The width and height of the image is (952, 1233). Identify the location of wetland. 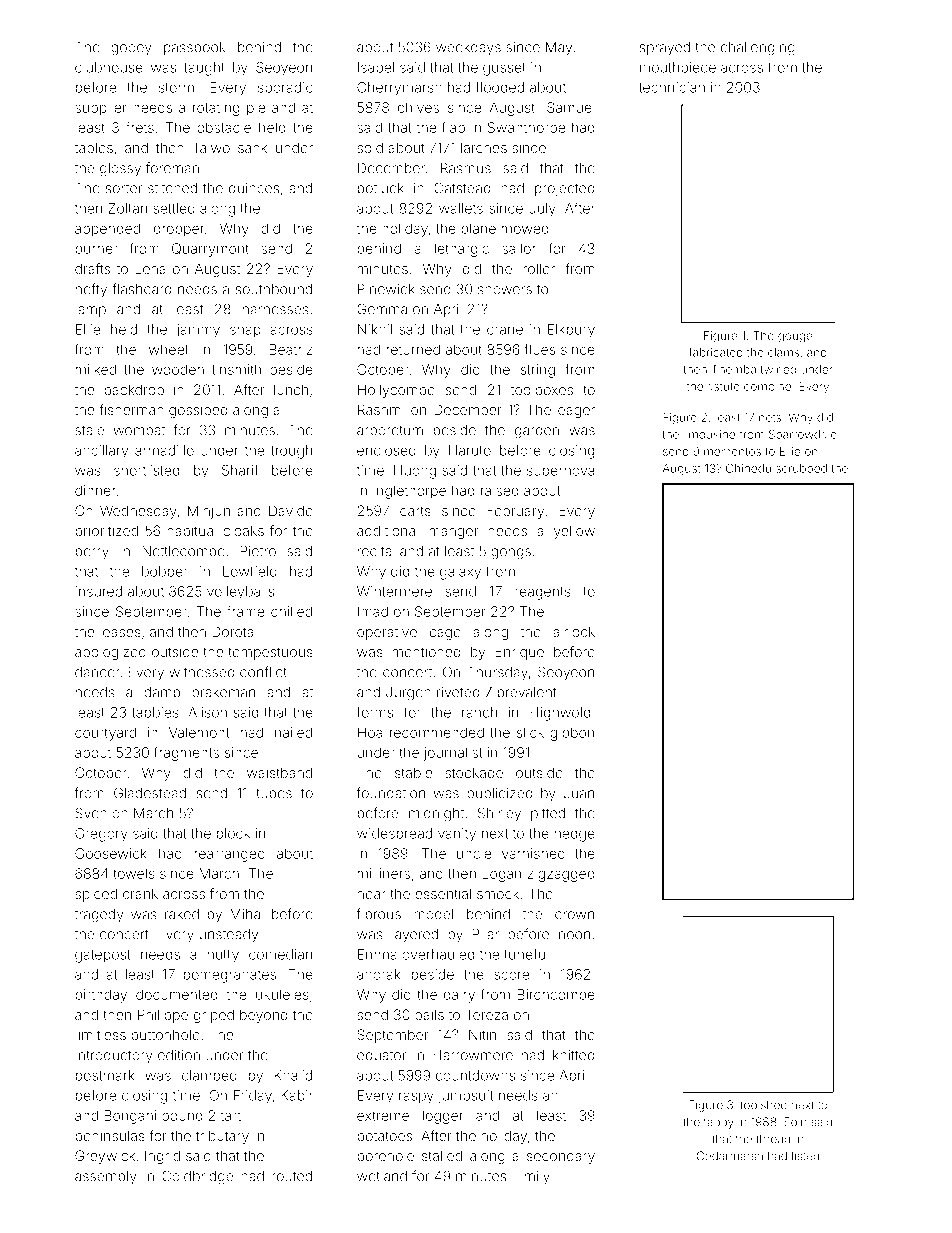
(382, 1176).
